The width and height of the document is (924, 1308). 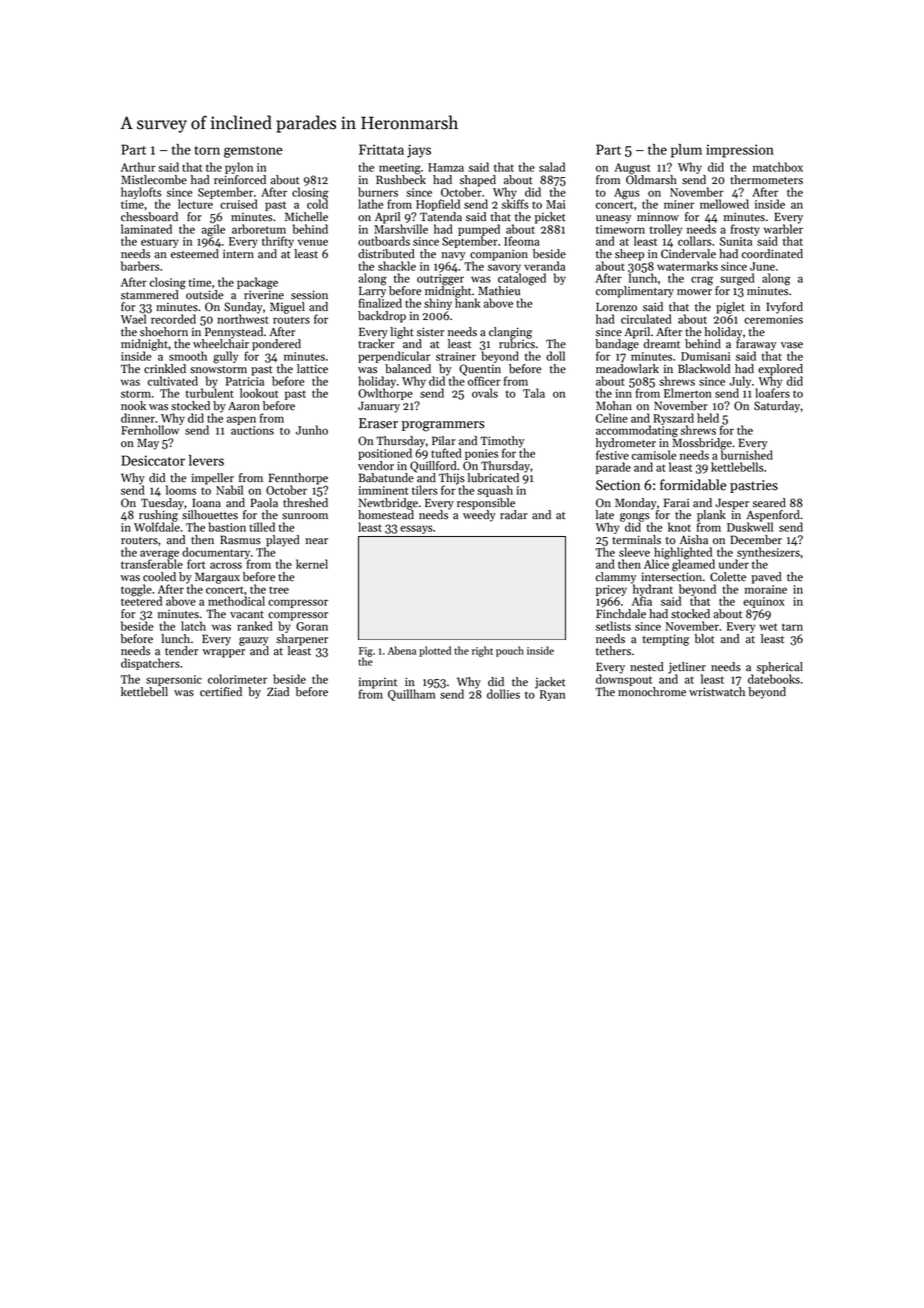 What do you see at coordinates (385, 454) in the document?
I see `positioned` at bounding box center [385, 454].
